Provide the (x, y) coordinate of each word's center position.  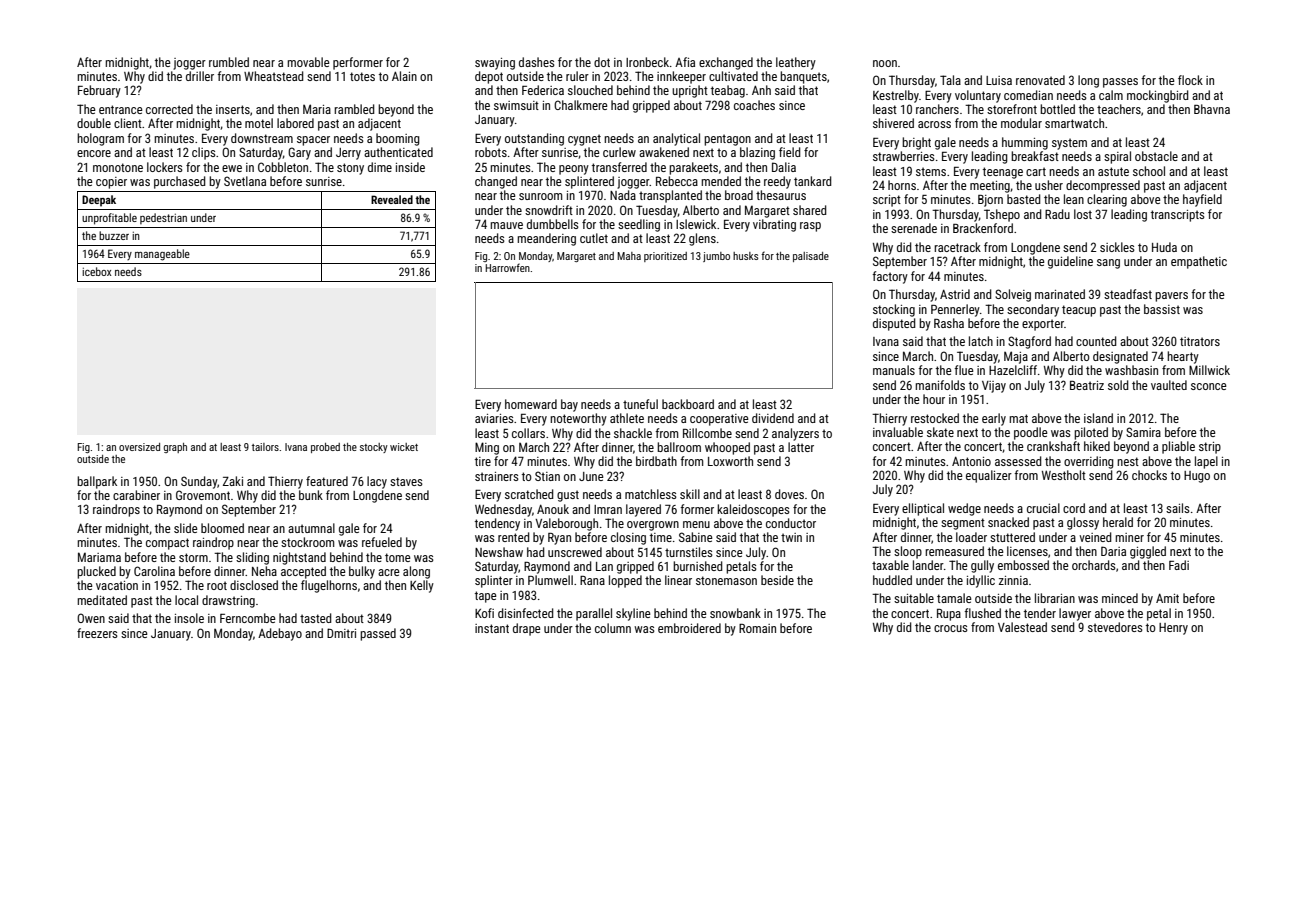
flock (1190, 80)
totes (362, 76)
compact (167, 544)
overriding (1089, 462)
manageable (162, 255)
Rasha (949, 323)
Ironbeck (647, 62)
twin (791, 537)
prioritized (665, 257)
